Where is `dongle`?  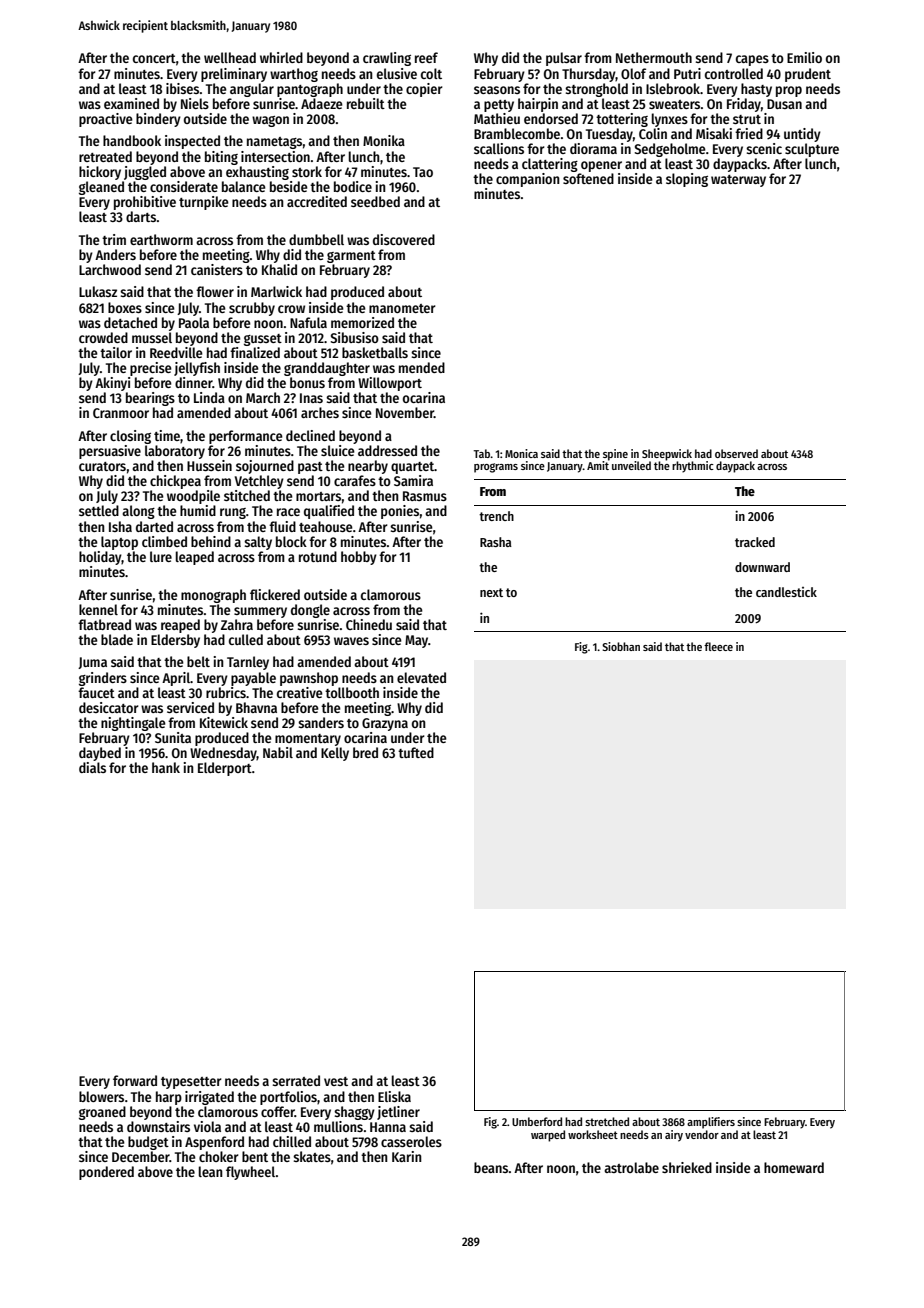
dongle is located at coordinates (310, 611).
